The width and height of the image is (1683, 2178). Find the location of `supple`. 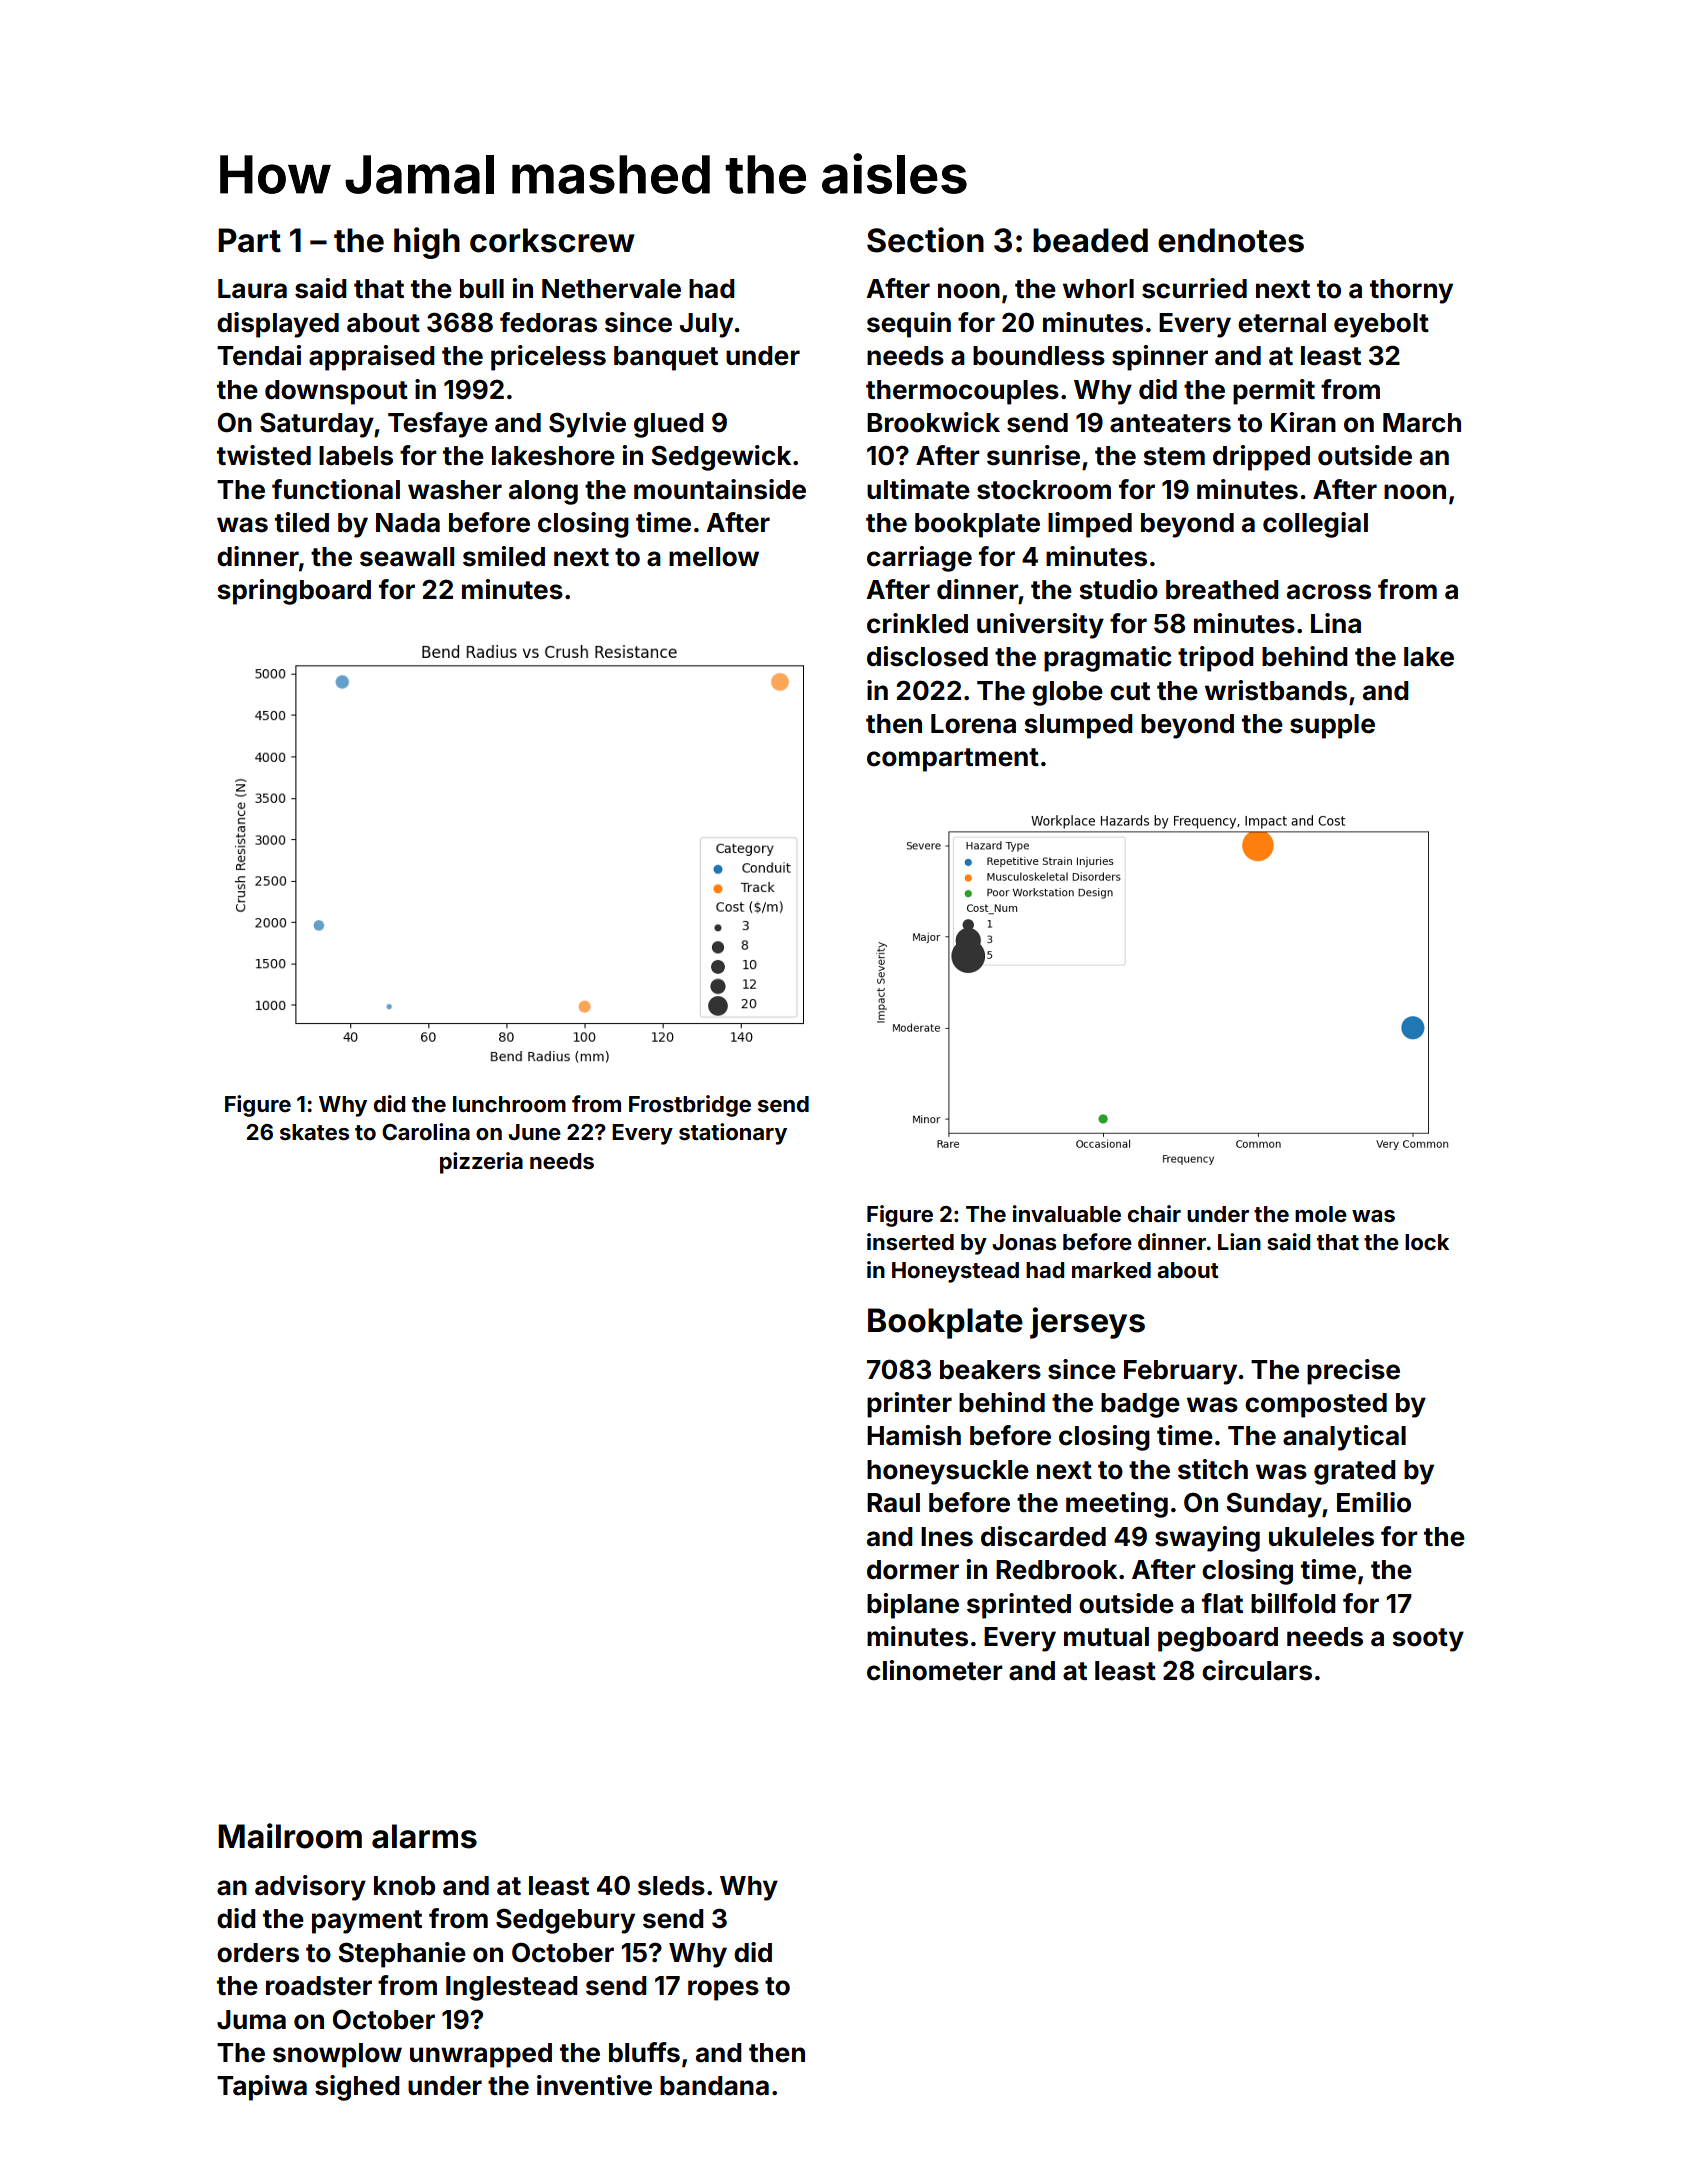

supple is located at coordinates (1332, 726).
